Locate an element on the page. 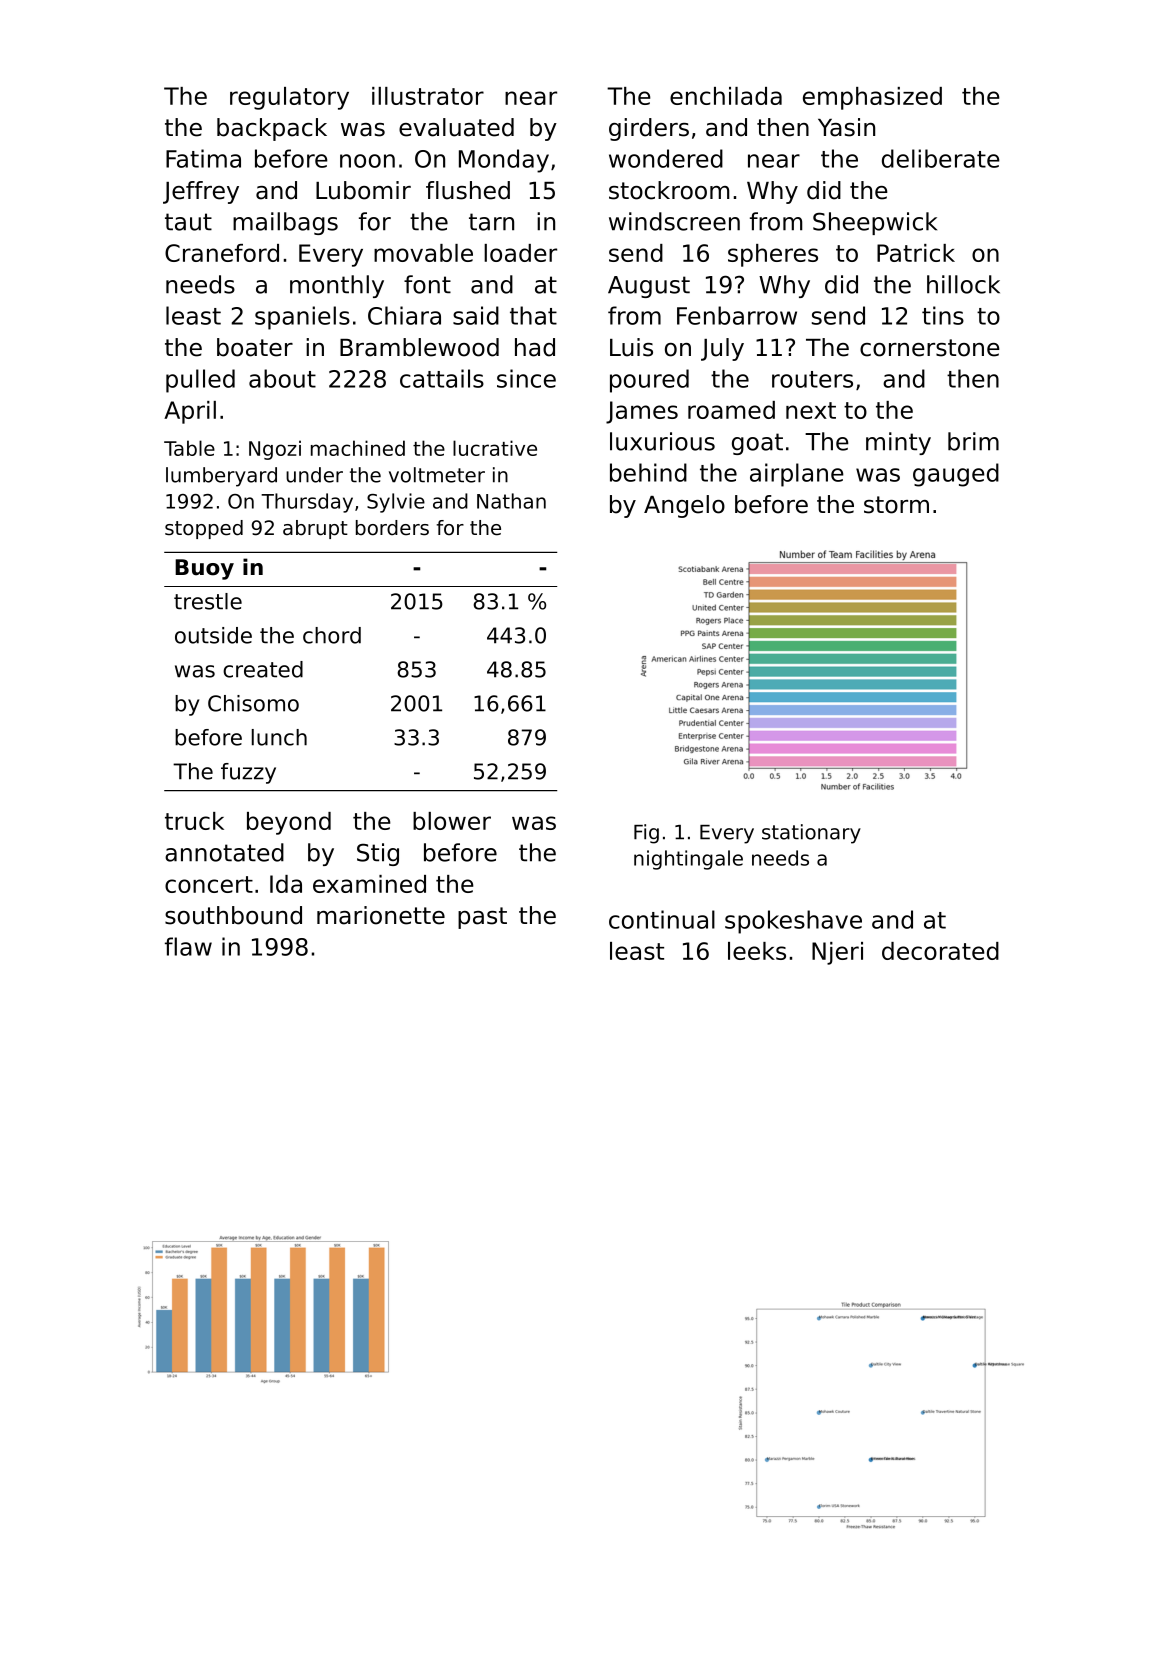  windscreen is located at coordinates (674, 221).
